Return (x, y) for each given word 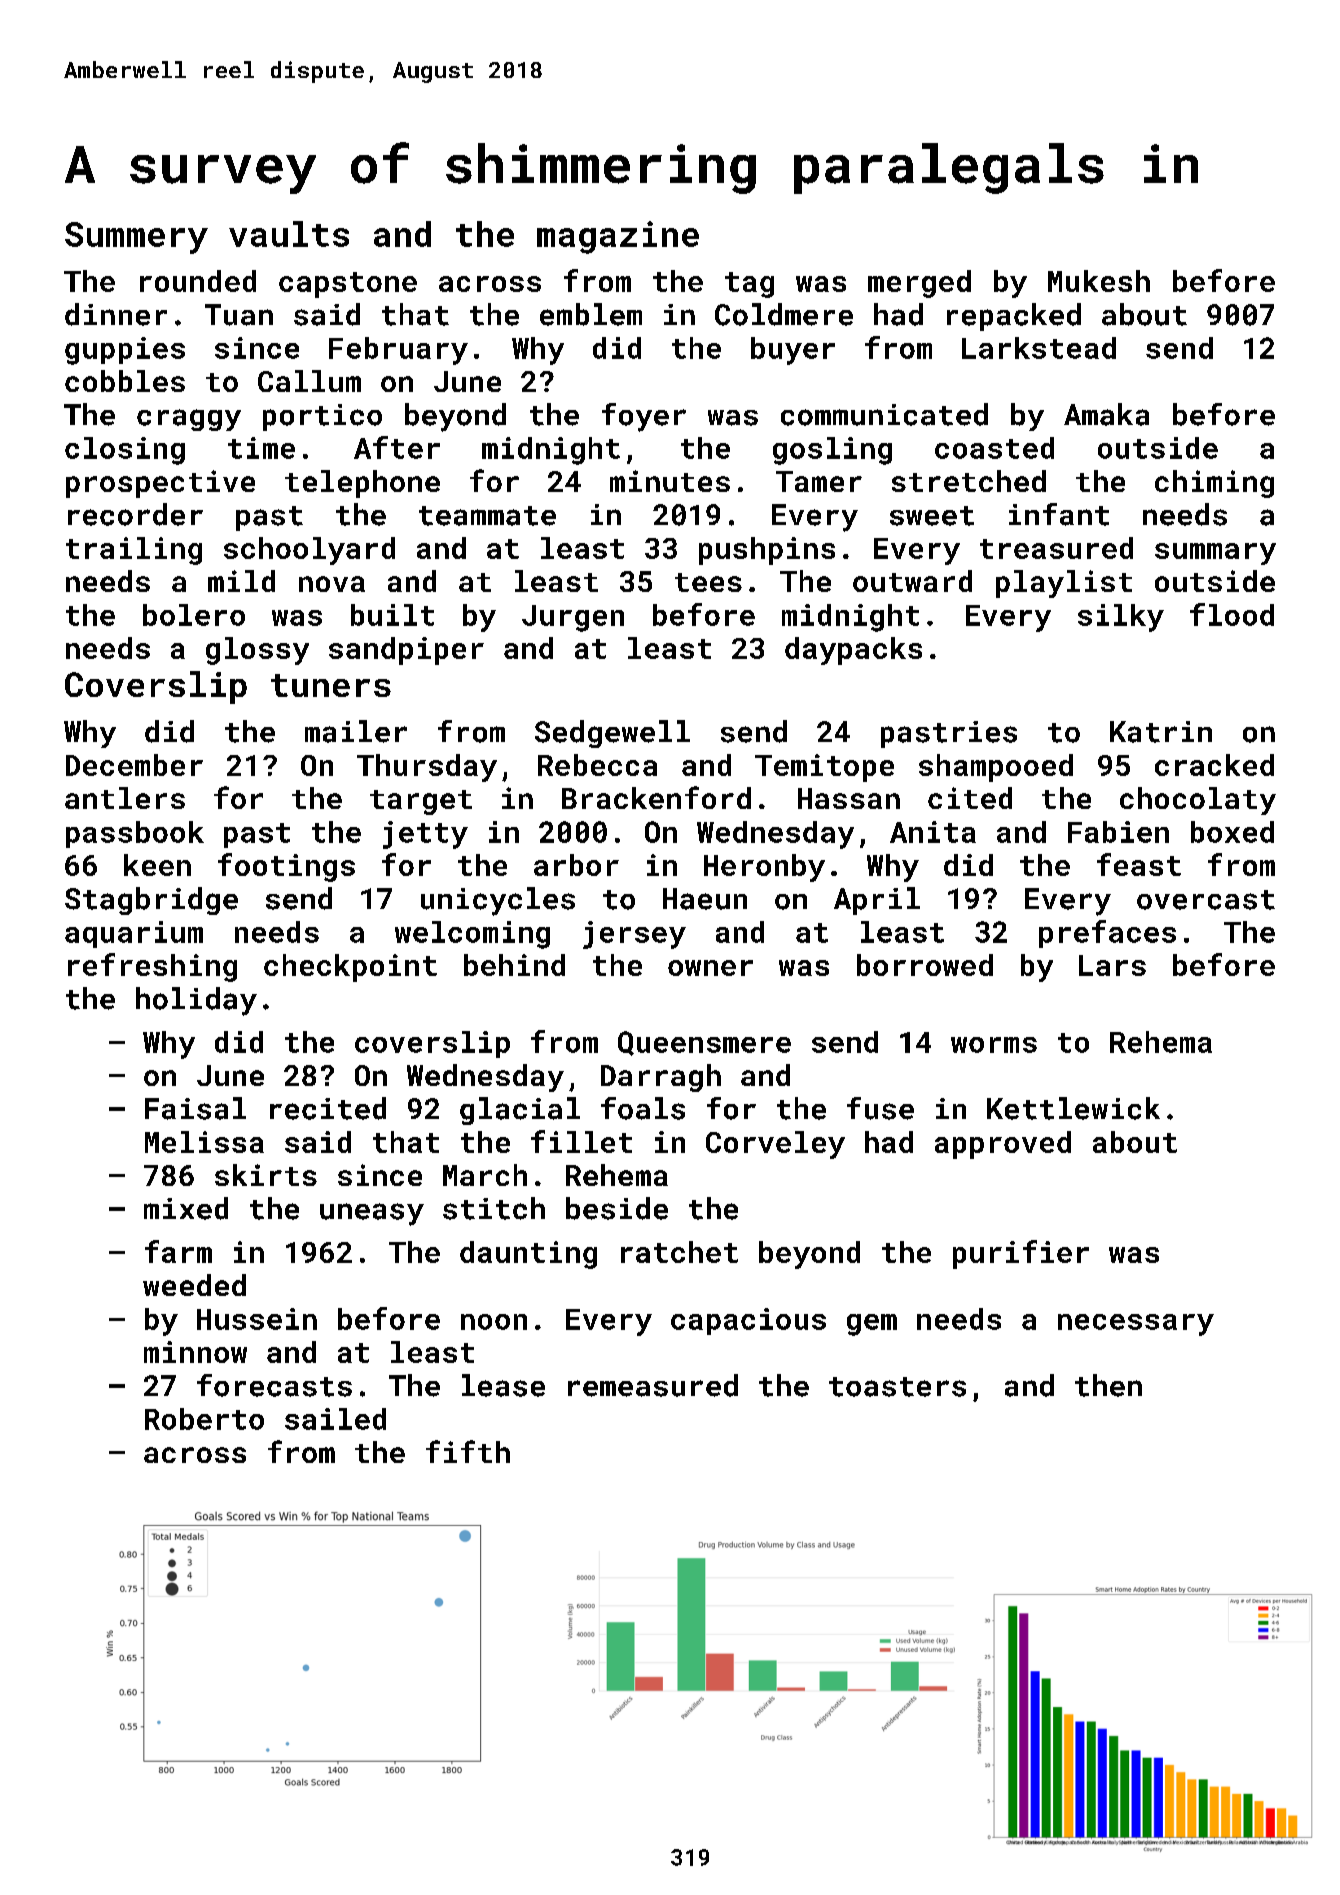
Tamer (819, 481)
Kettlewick (1073, 1108)
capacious (748, 1321)
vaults (289, 234)
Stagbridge (151, 901)
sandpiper (406, 651)
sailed (335, 1419)
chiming (1214, 484)
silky (1121, 618)
